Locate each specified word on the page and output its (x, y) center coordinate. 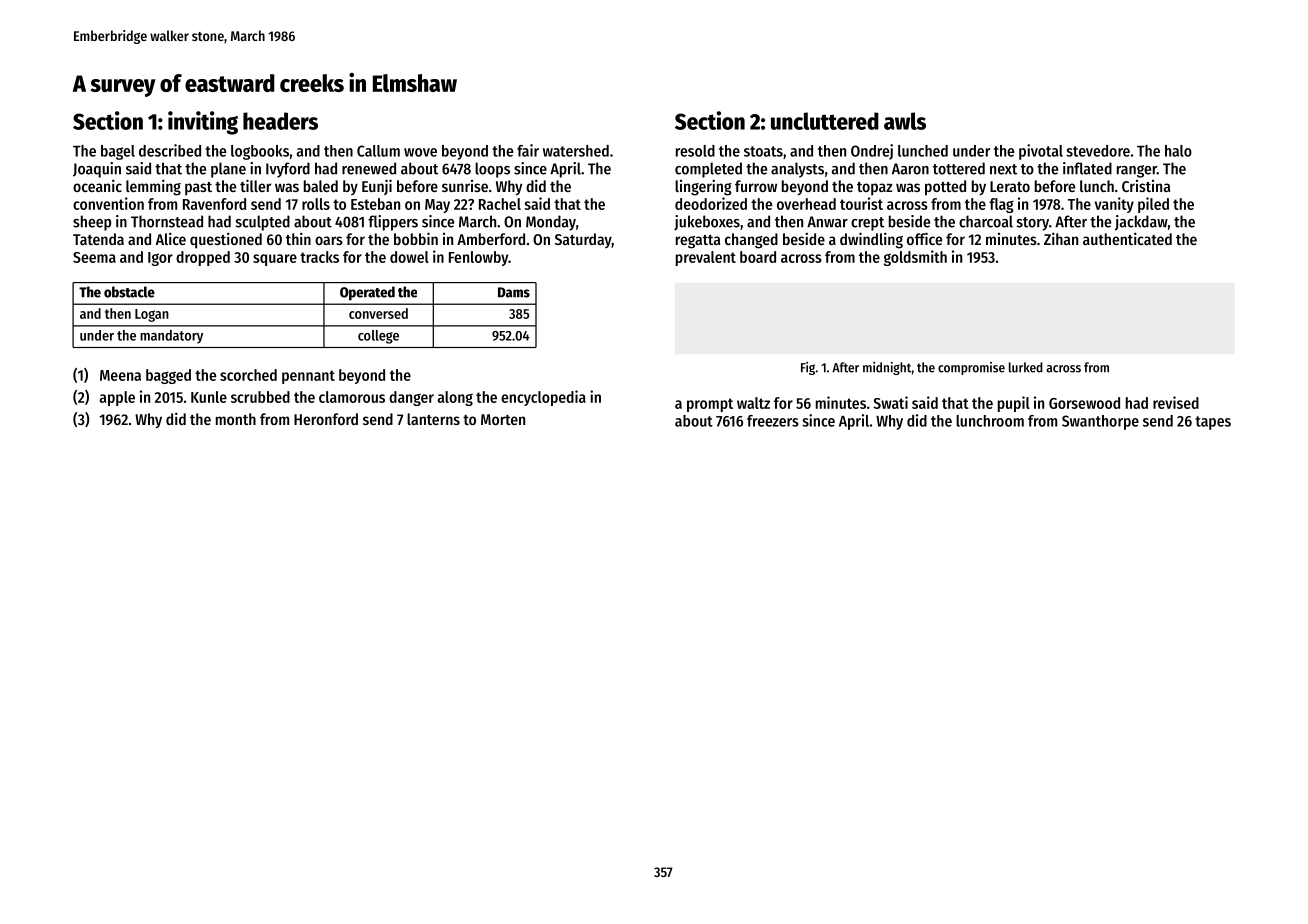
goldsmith (915, 258)
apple (117, 398)
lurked (1026, 367)
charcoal (986, 221)
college (378, 337)
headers (280, 121)
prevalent (706, 258)
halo (1178, 151)
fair (528, 150)
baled (321, 186)
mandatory (171, 337)
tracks (319, 257)
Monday (551, 223)
